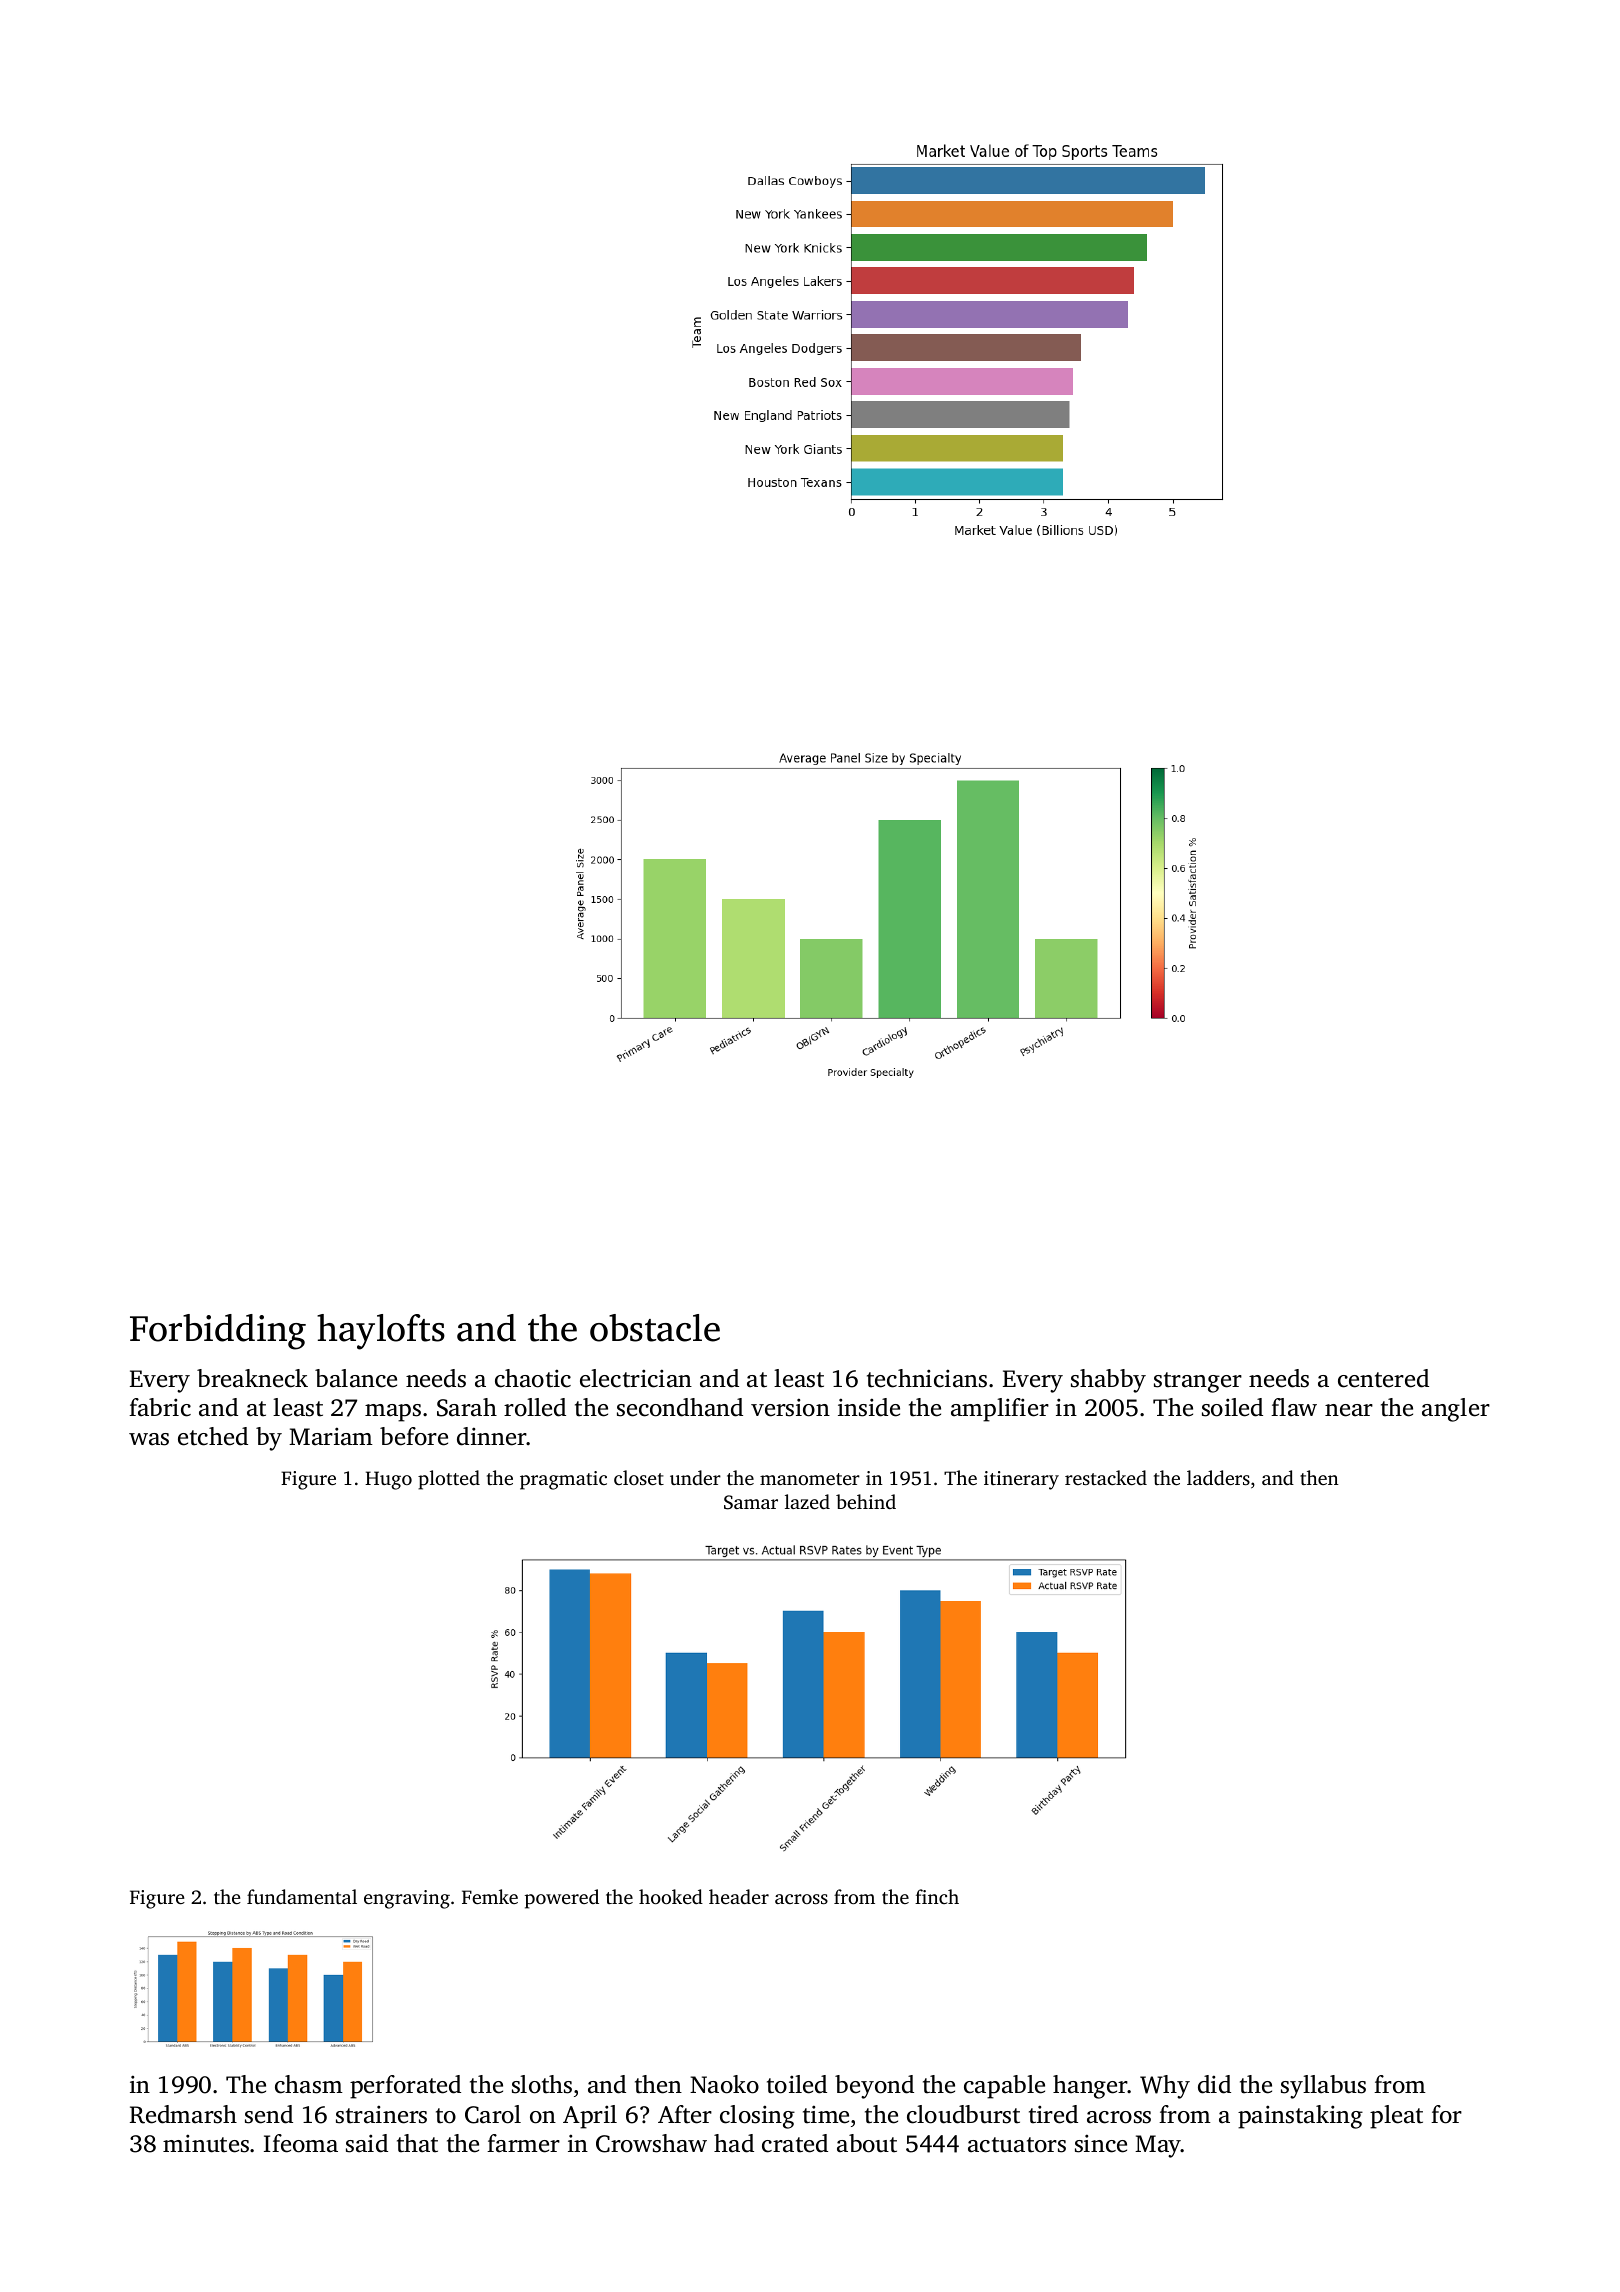 The image size is (1620, 2292). Describe the element at coordinates (490, 1896) in the document. I see `Femke` at that location.
